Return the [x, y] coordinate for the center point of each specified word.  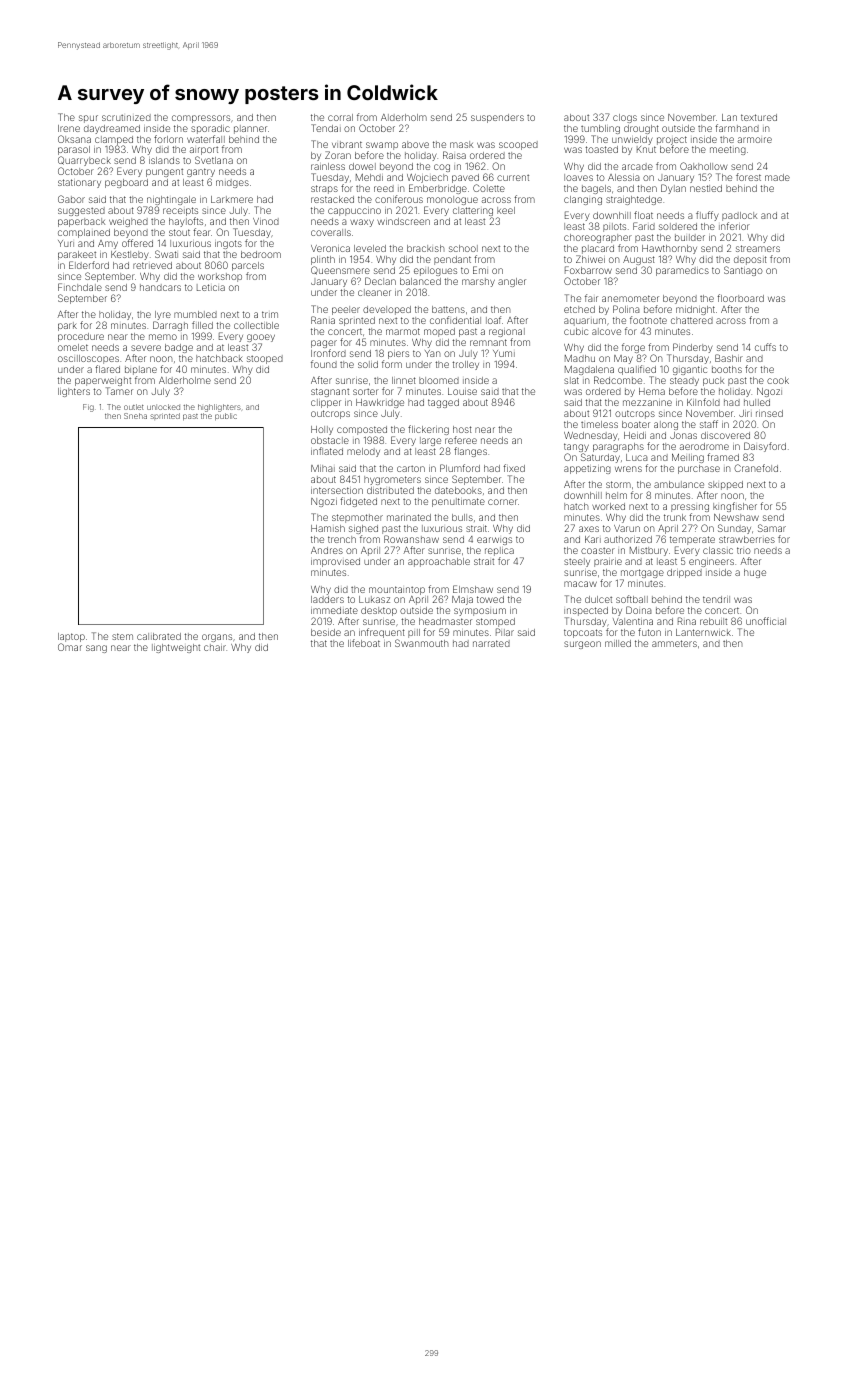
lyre [163, 315]
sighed [363, 529]
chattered [692, 320]
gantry [201, 173]
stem [122, 636]
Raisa [454, 155]
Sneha [135, 416]
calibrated [159, 636]
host [462, 429]
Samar [772, 528]
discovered [725, 435]
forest [748, 177]
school [463, 248]
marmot [403, 331]
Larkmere [232, 199]
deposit [750, 260]
